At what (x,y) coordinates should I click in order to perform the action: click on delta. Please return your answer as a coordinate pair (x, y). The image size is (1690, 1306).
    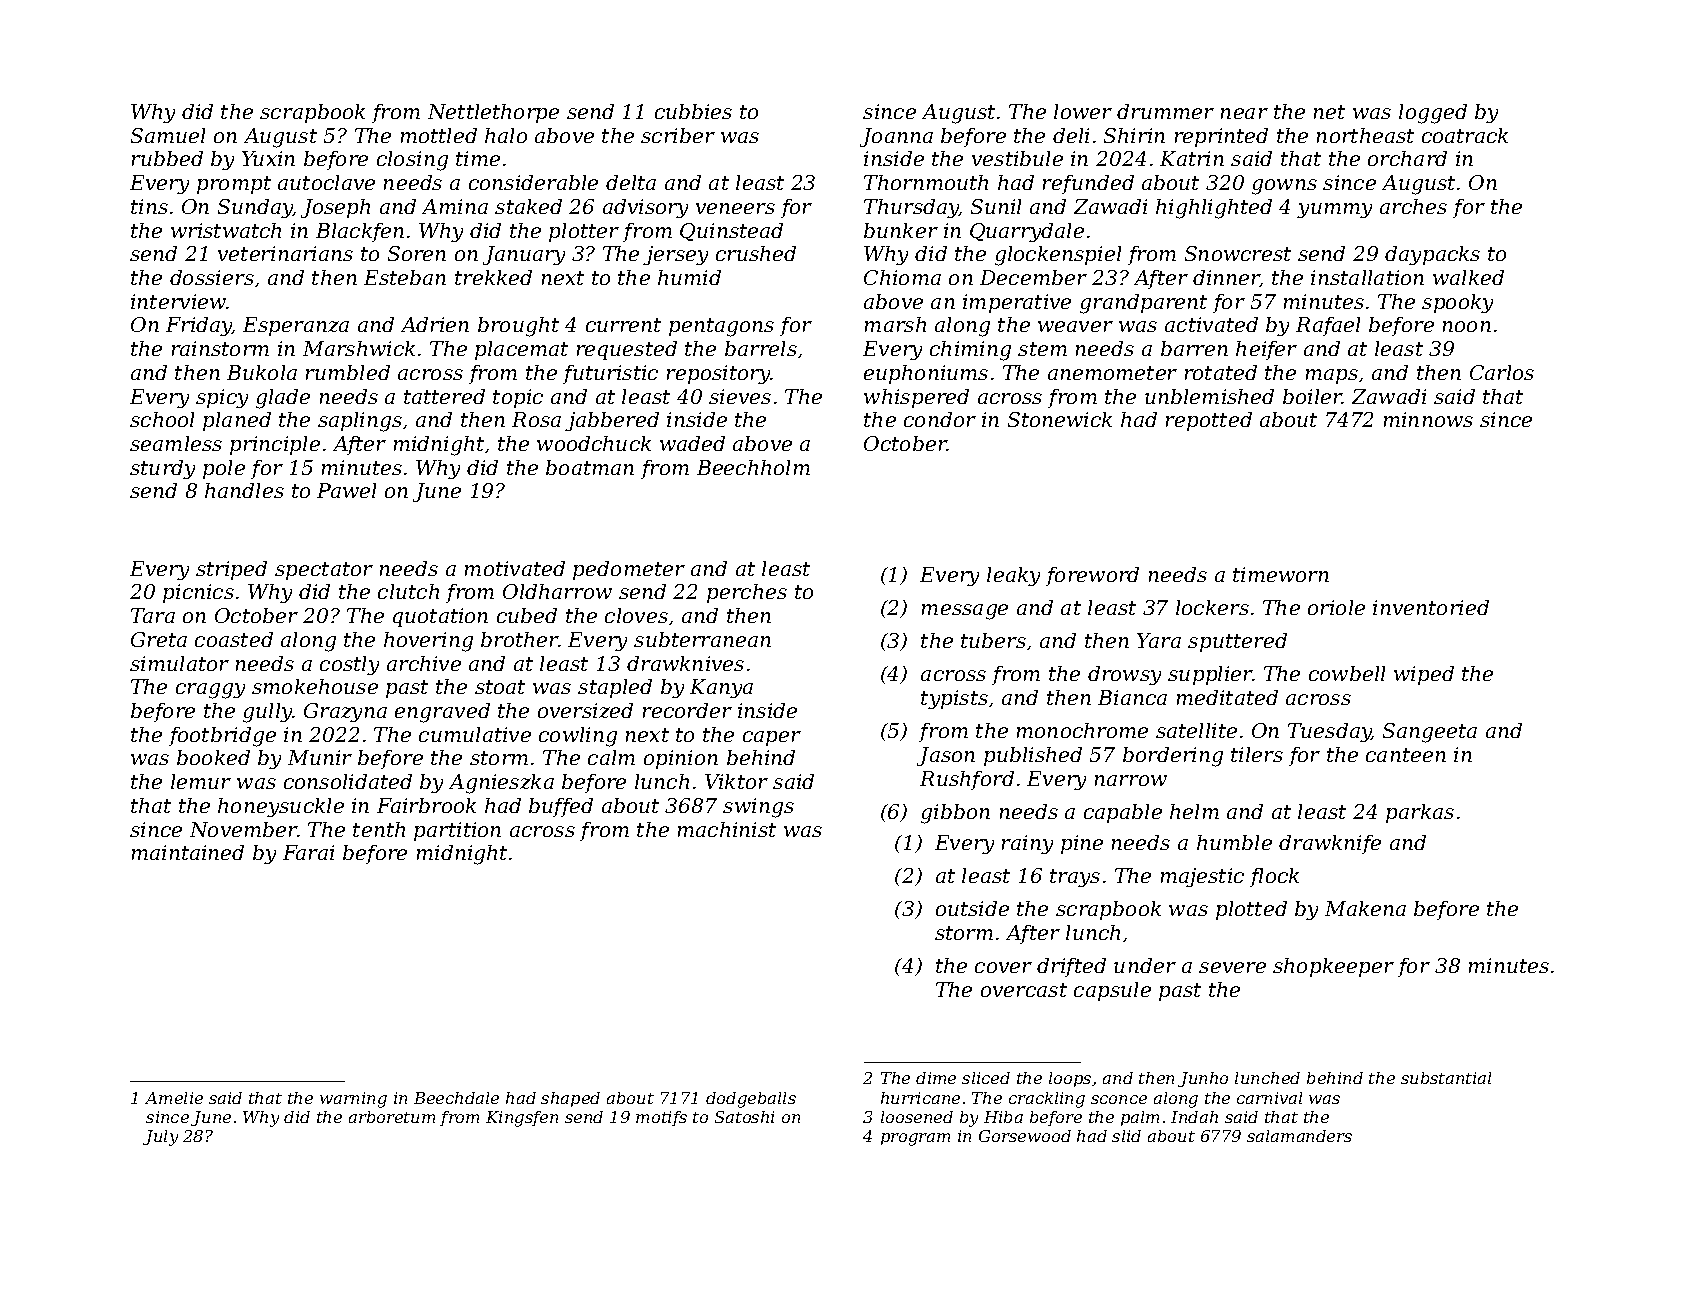
    Looking at the image, I should click on (631, 182).
